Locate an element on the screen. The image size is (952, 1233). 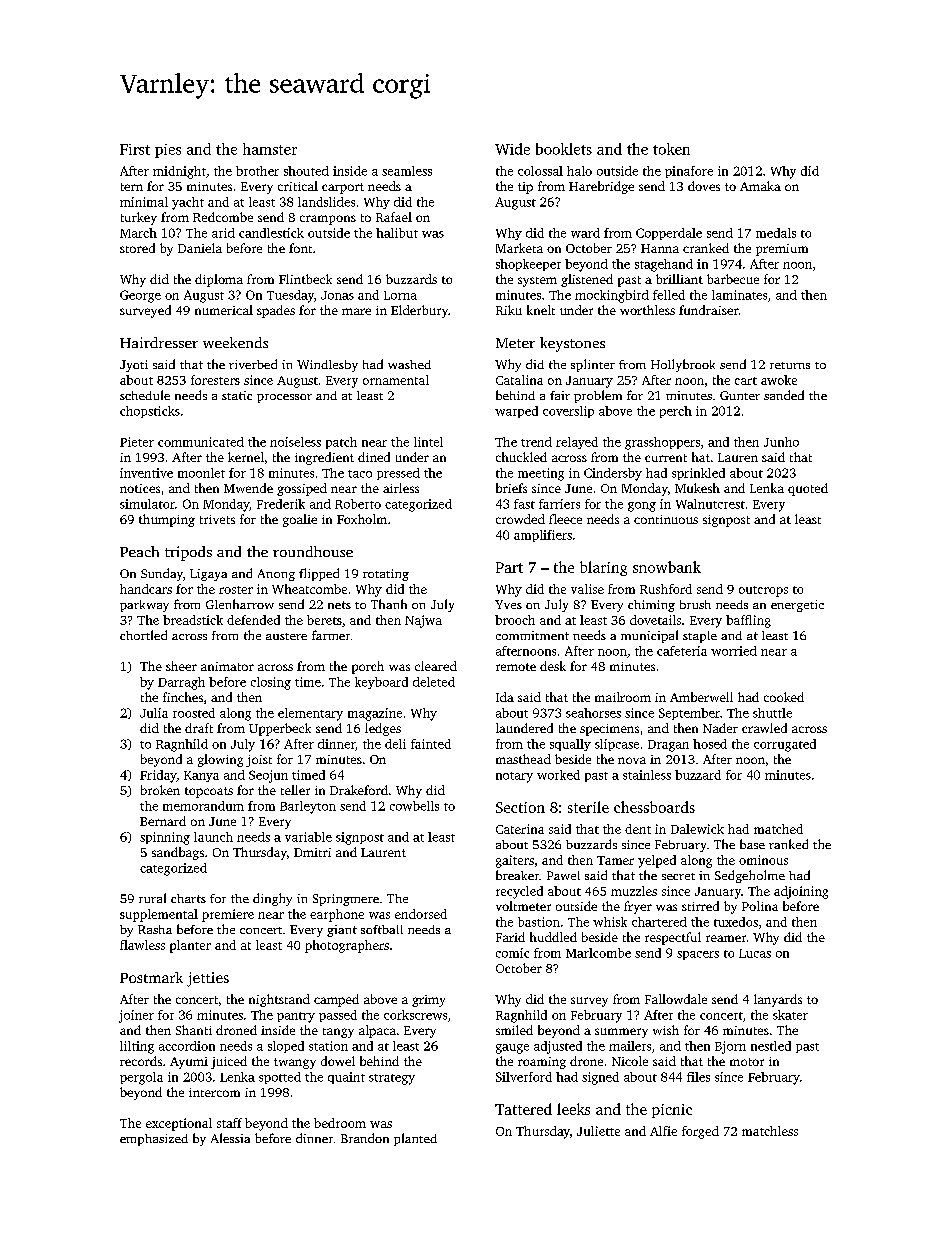
Rafael is located at coordinates (394, 217).
